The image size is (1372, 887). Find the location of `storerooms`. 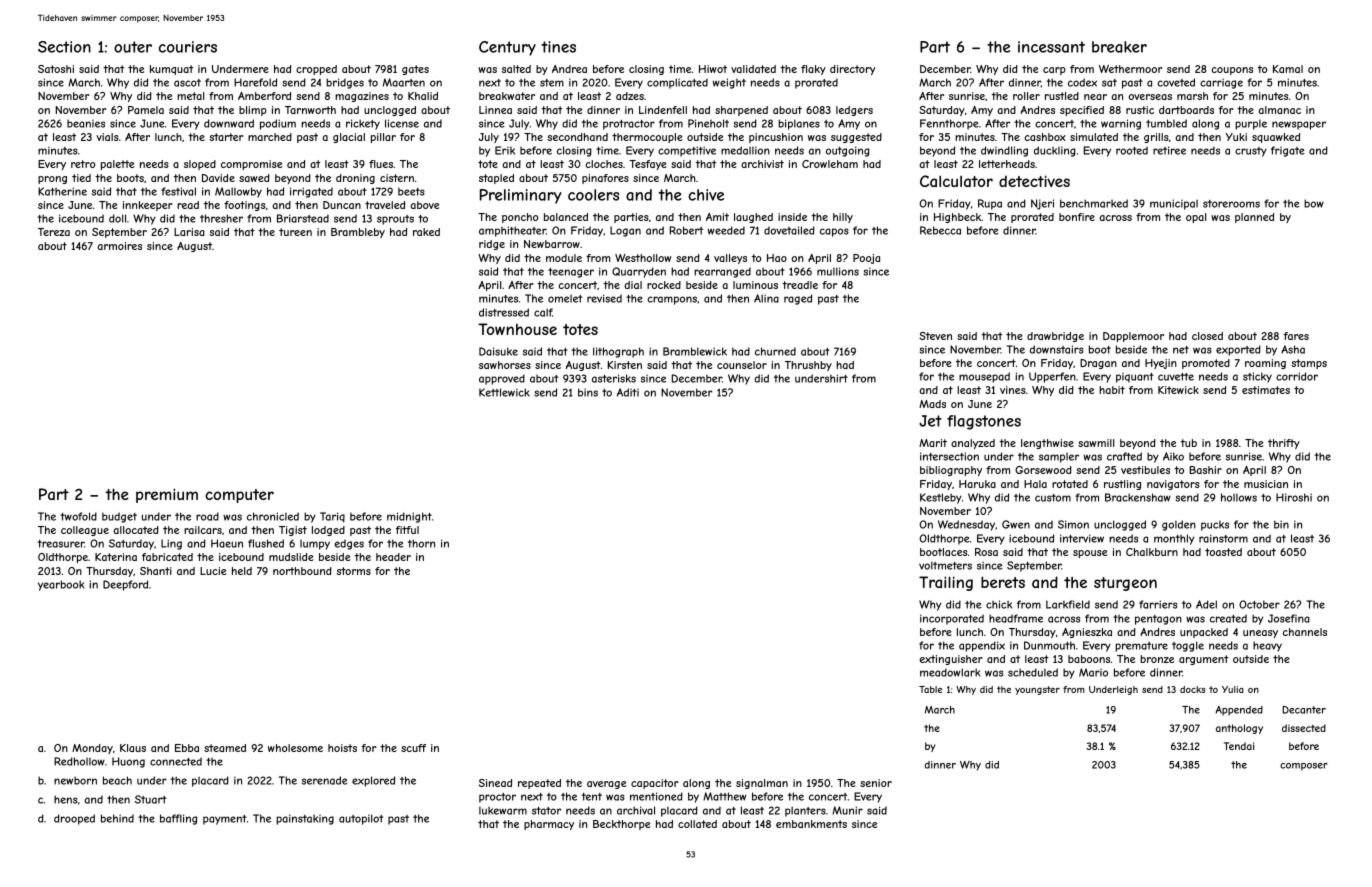

storerooms is located at coordinates (1231, 204).
